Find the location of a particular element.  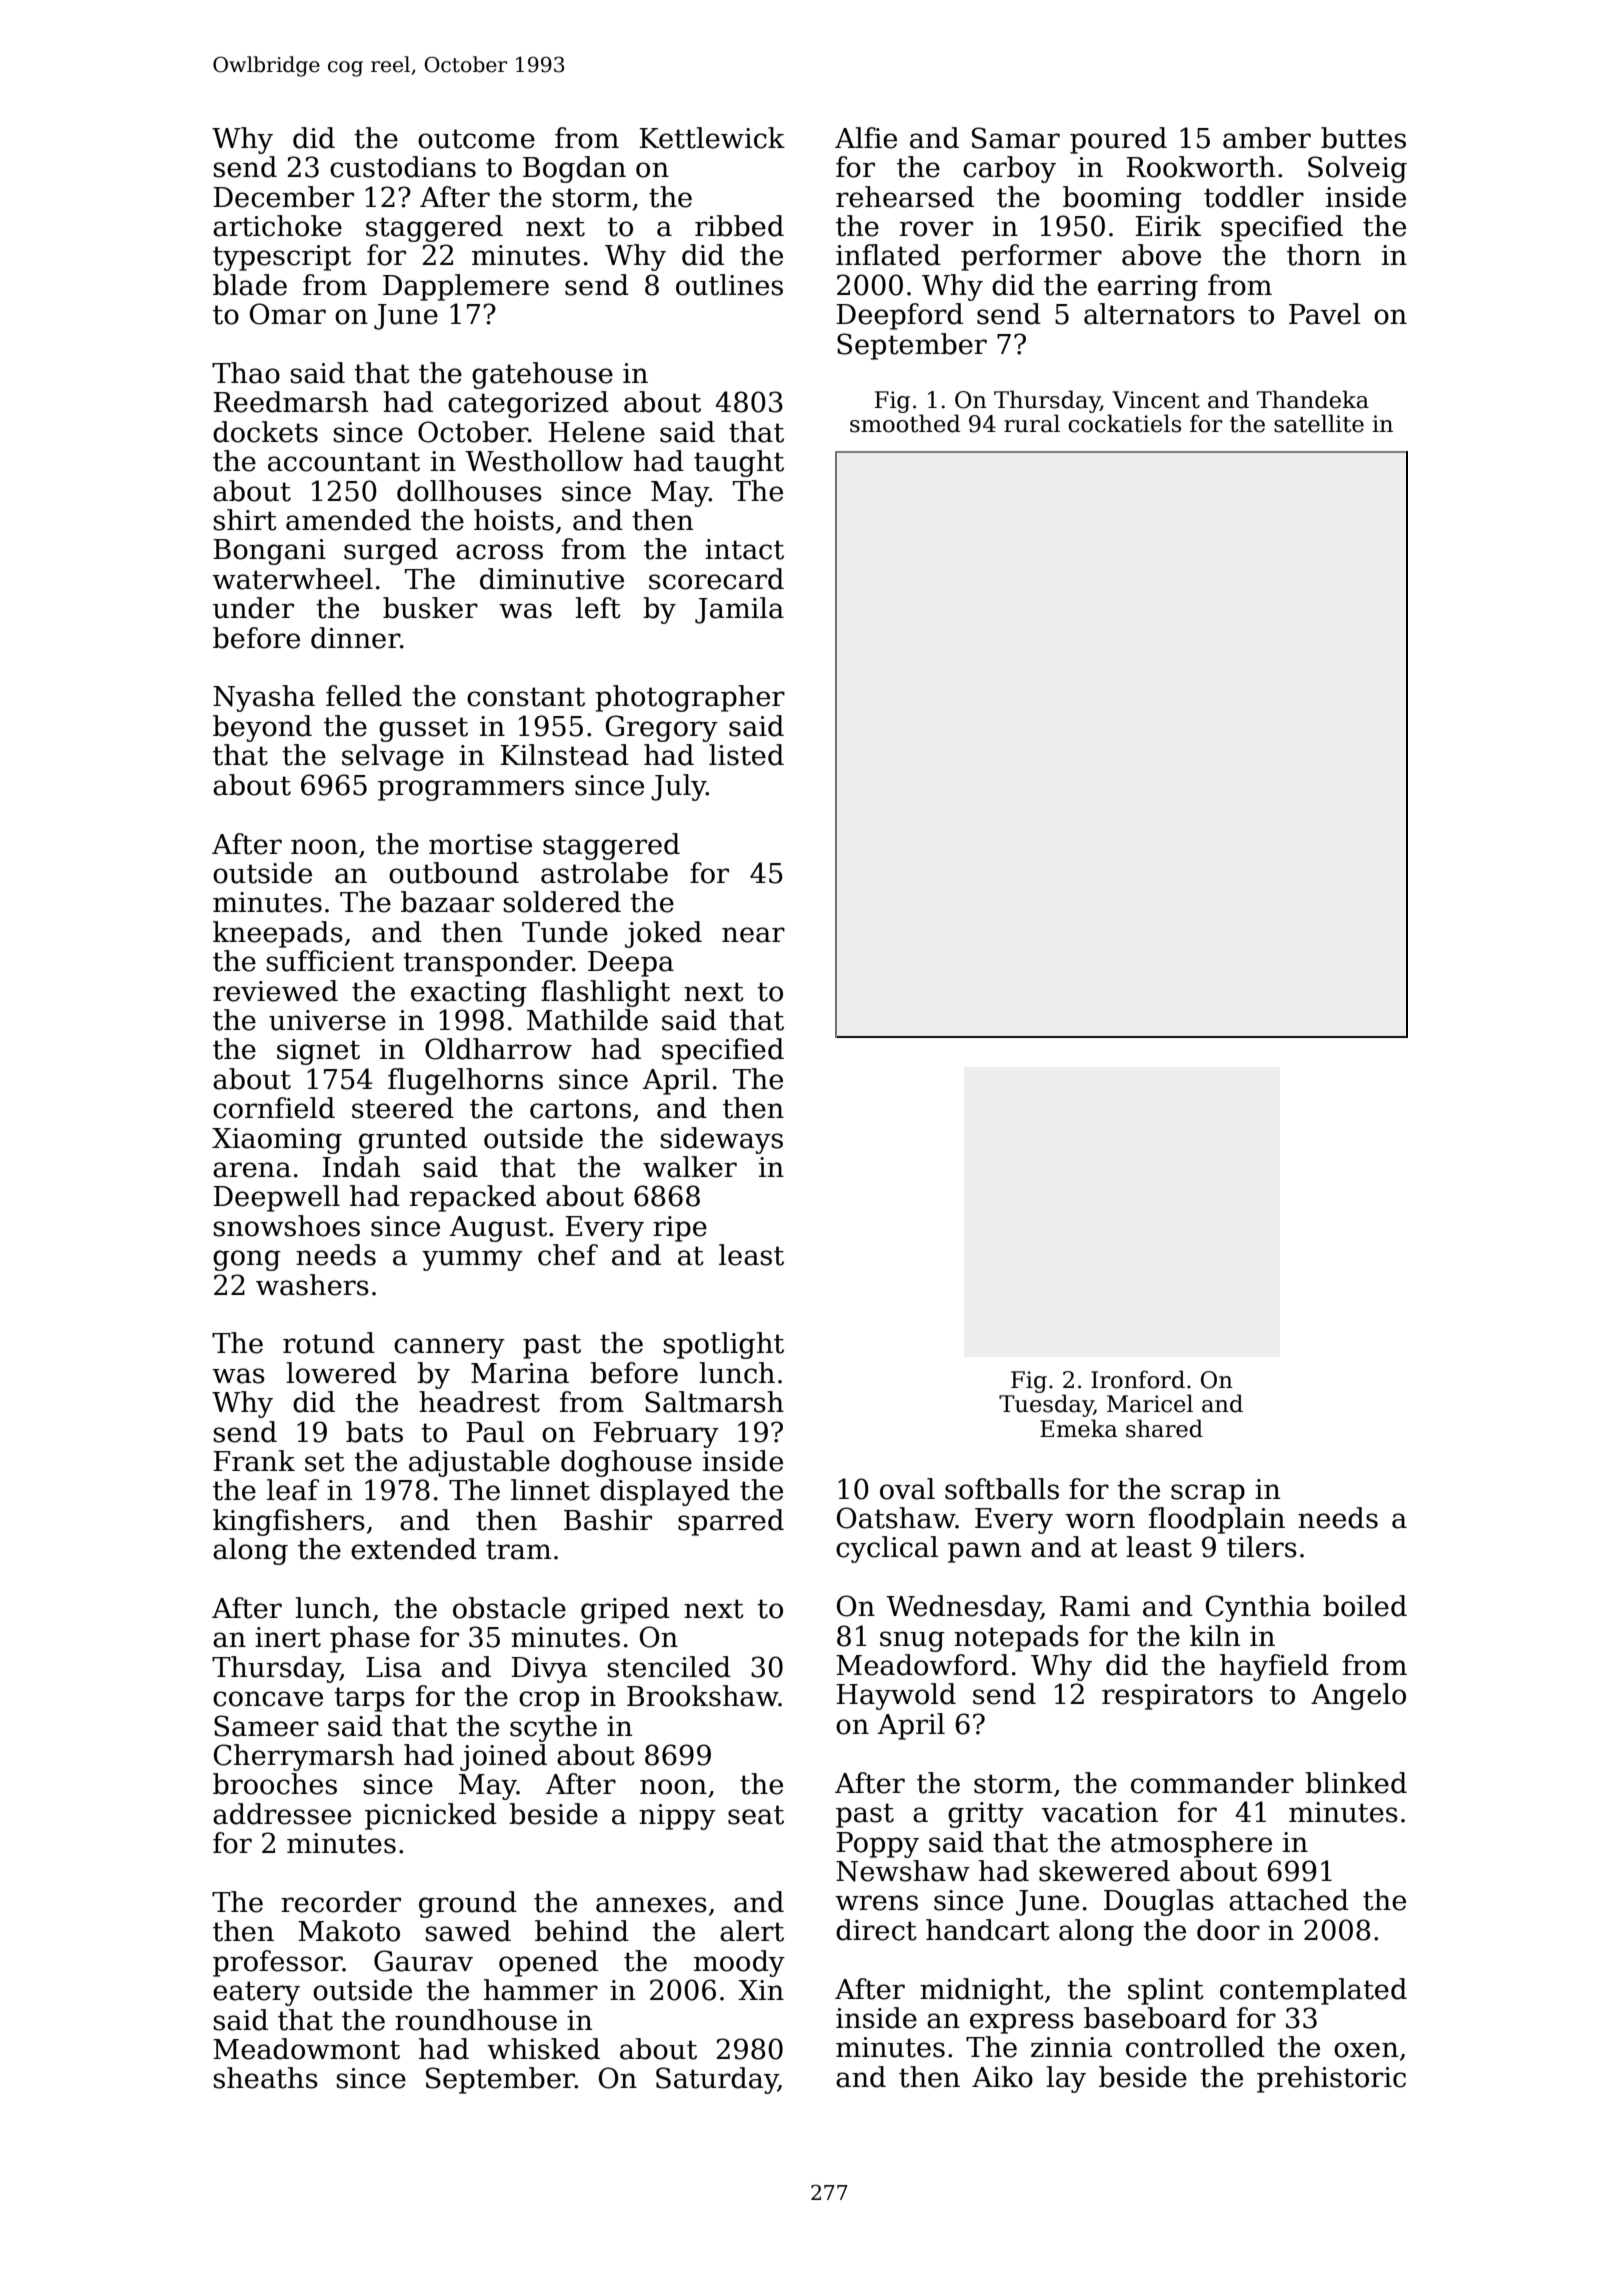

Ironford is located at coordinates (1138, 1379).
